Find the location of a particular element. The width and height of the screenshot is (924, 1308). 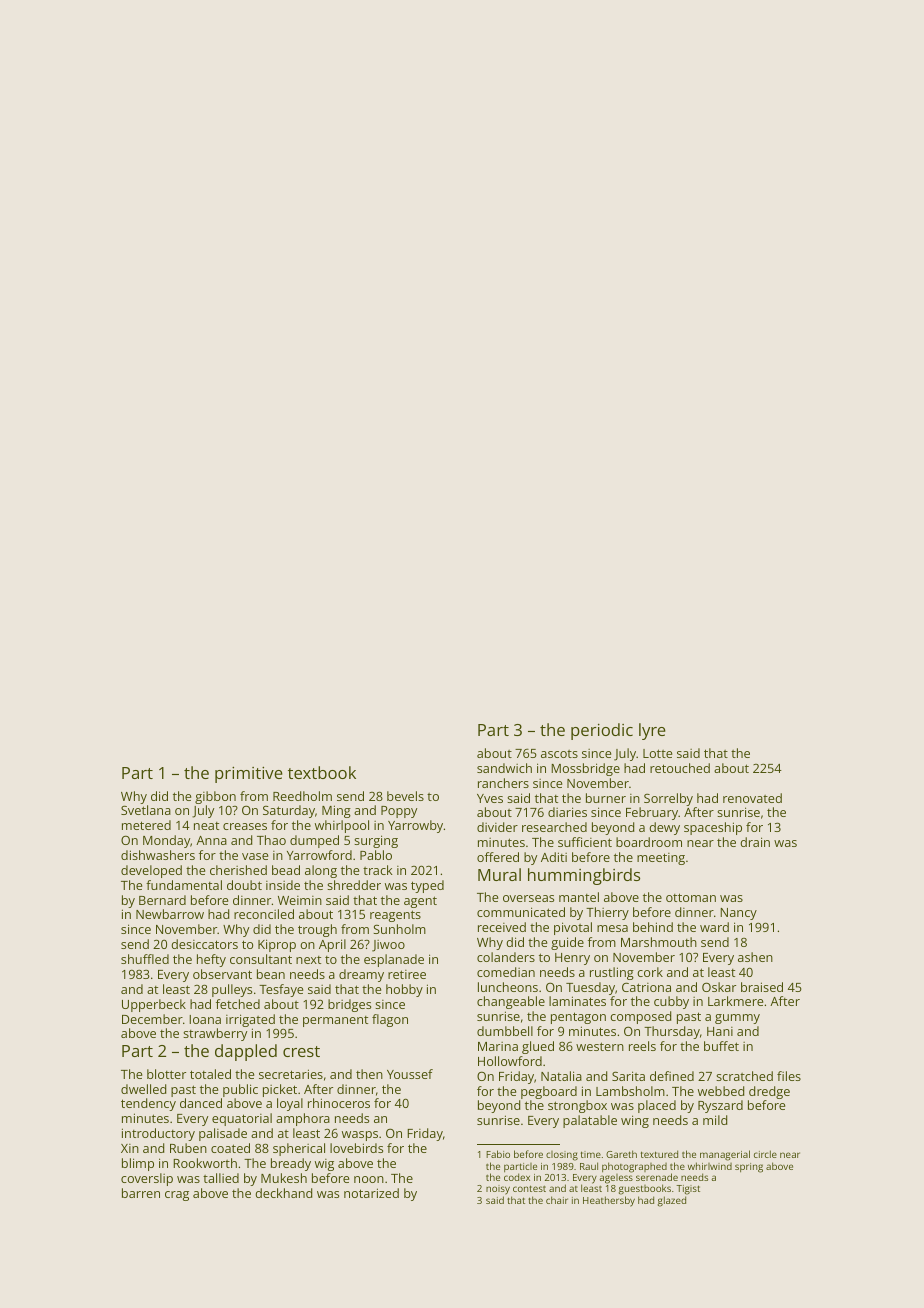

lyre is located at coordinates (652, 731).
